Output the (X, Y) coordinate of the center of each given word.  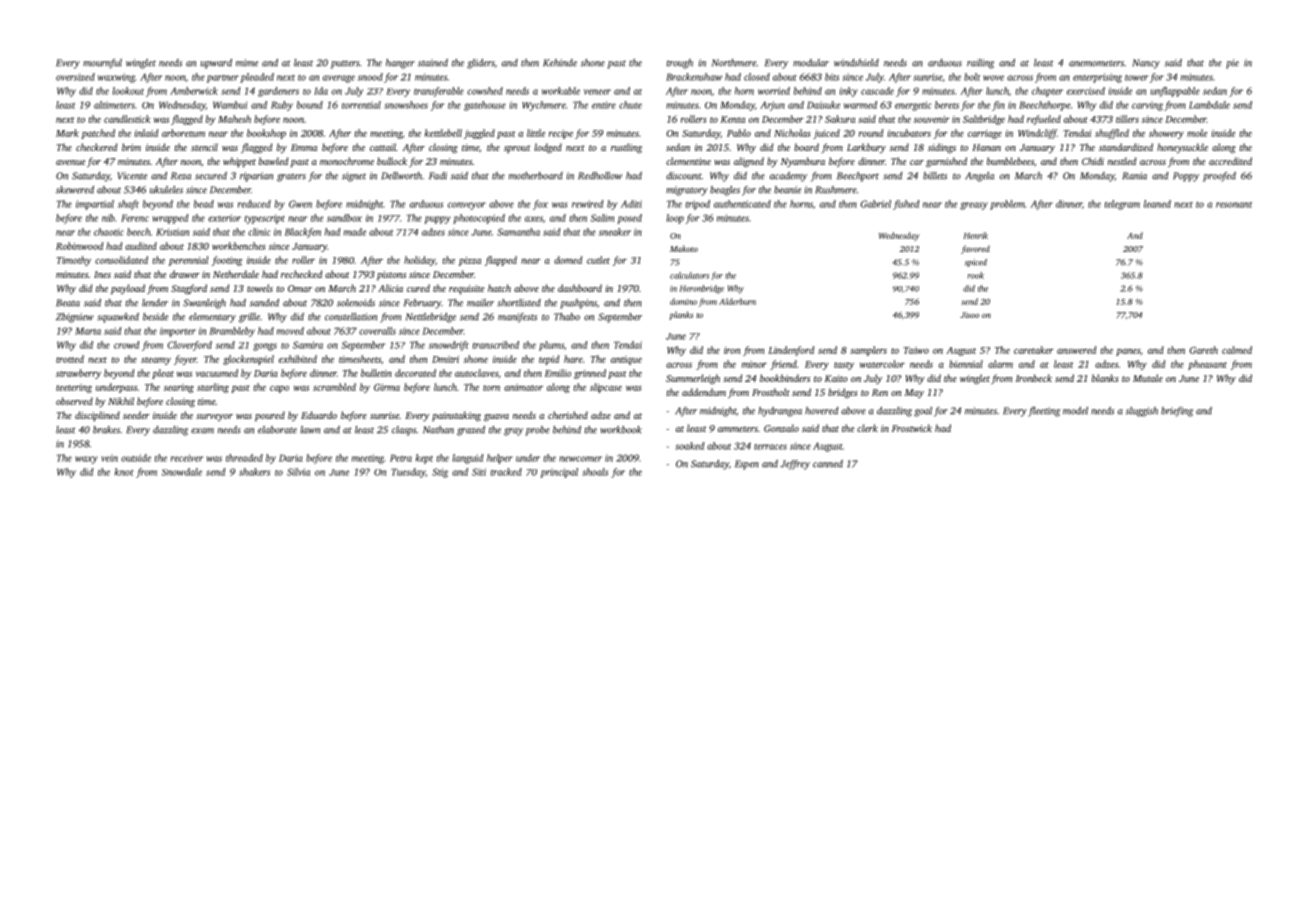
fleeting (1044, 412)
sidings (942, 148)
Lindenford (791, 351)
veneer (597, 92)
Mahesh (234, 119)
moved (290, 331)
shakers (254, 472)
